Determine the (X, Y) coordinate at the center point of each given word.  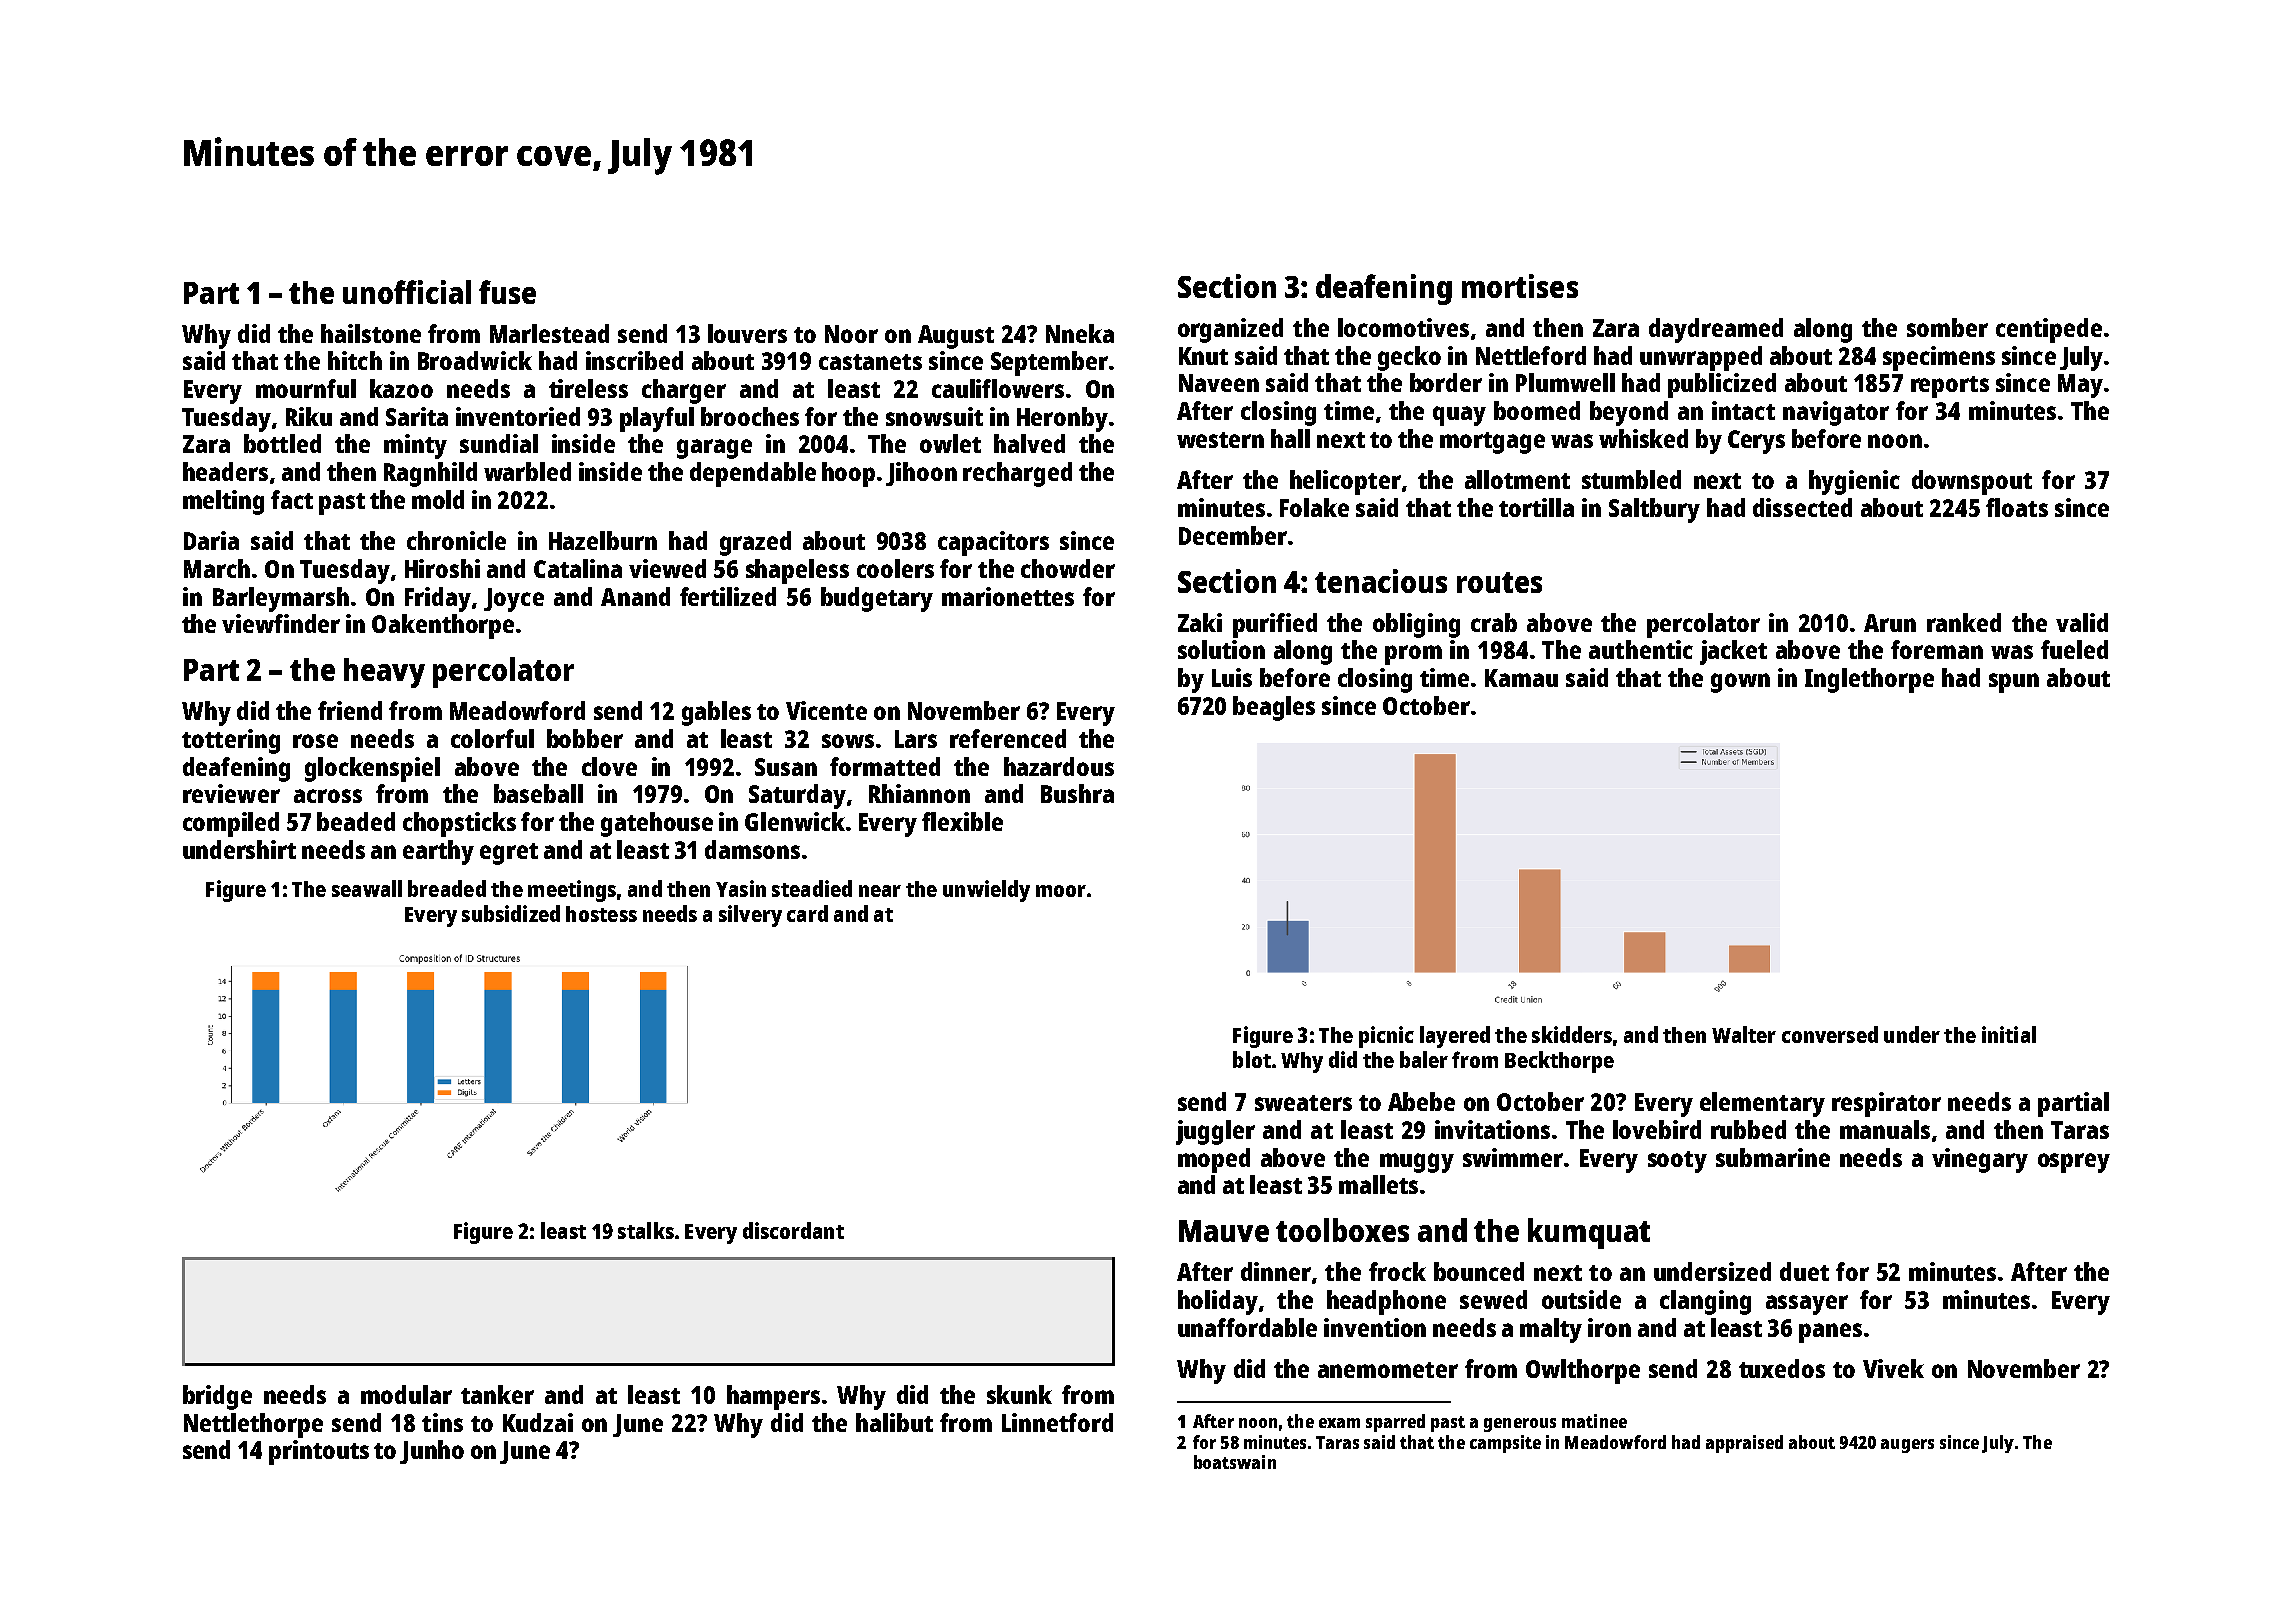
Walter (1744, 1034)
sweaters (1303, 1103)
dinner (1276, 1271)
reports (1950, 387)
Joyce (514, 600)
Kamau (1521, 678)
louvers (747, 333)
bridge (217, 1397)
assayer (1807, 1305)
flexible (962, 821)
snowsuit (934, 416)
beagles (1274, 708)
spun (2014, 683)
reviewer (231, 793)
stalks (646, 1230)
